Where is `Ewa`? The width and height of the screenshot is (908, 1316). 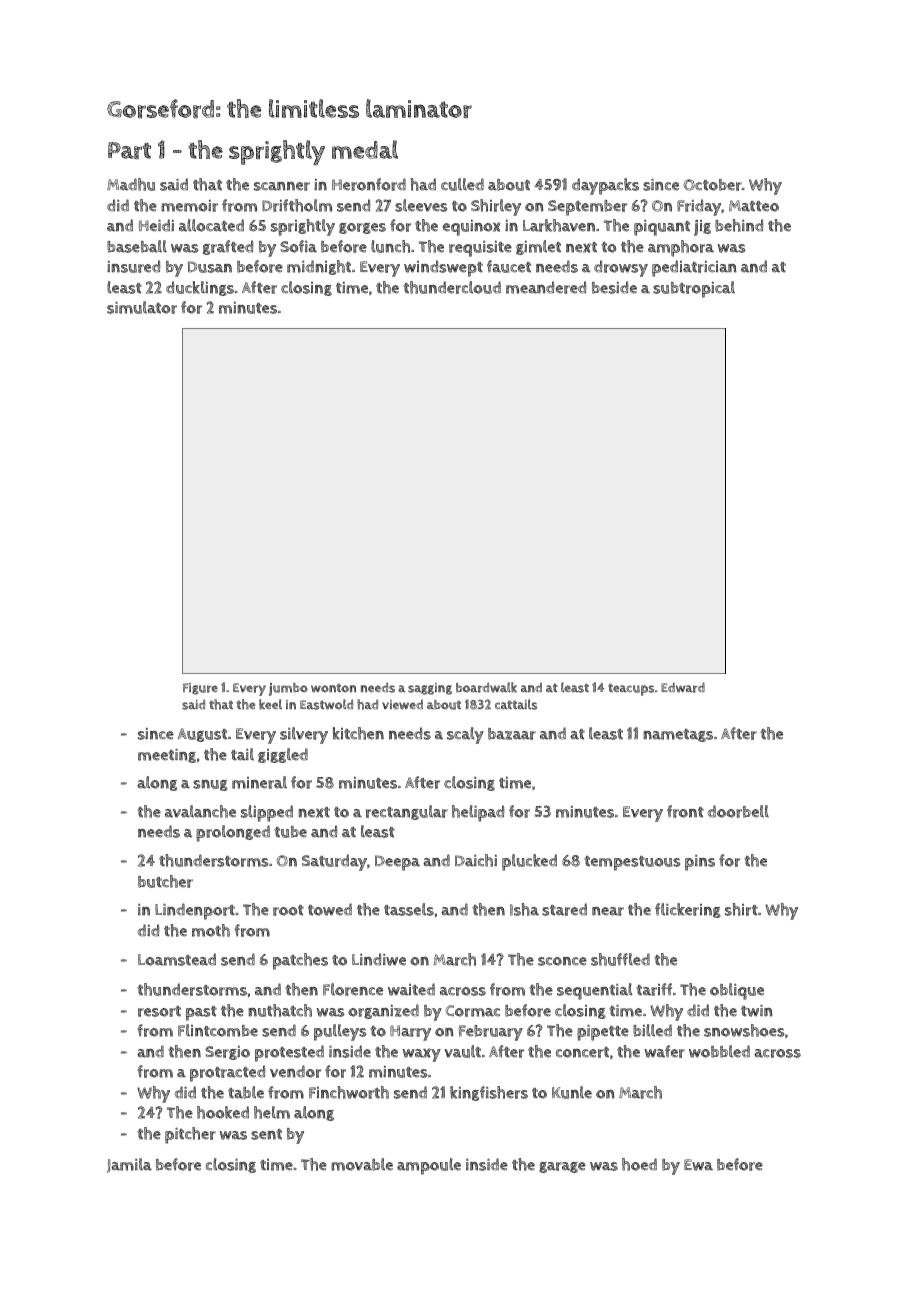
Ewa is located at coordinates (698, 1165).
